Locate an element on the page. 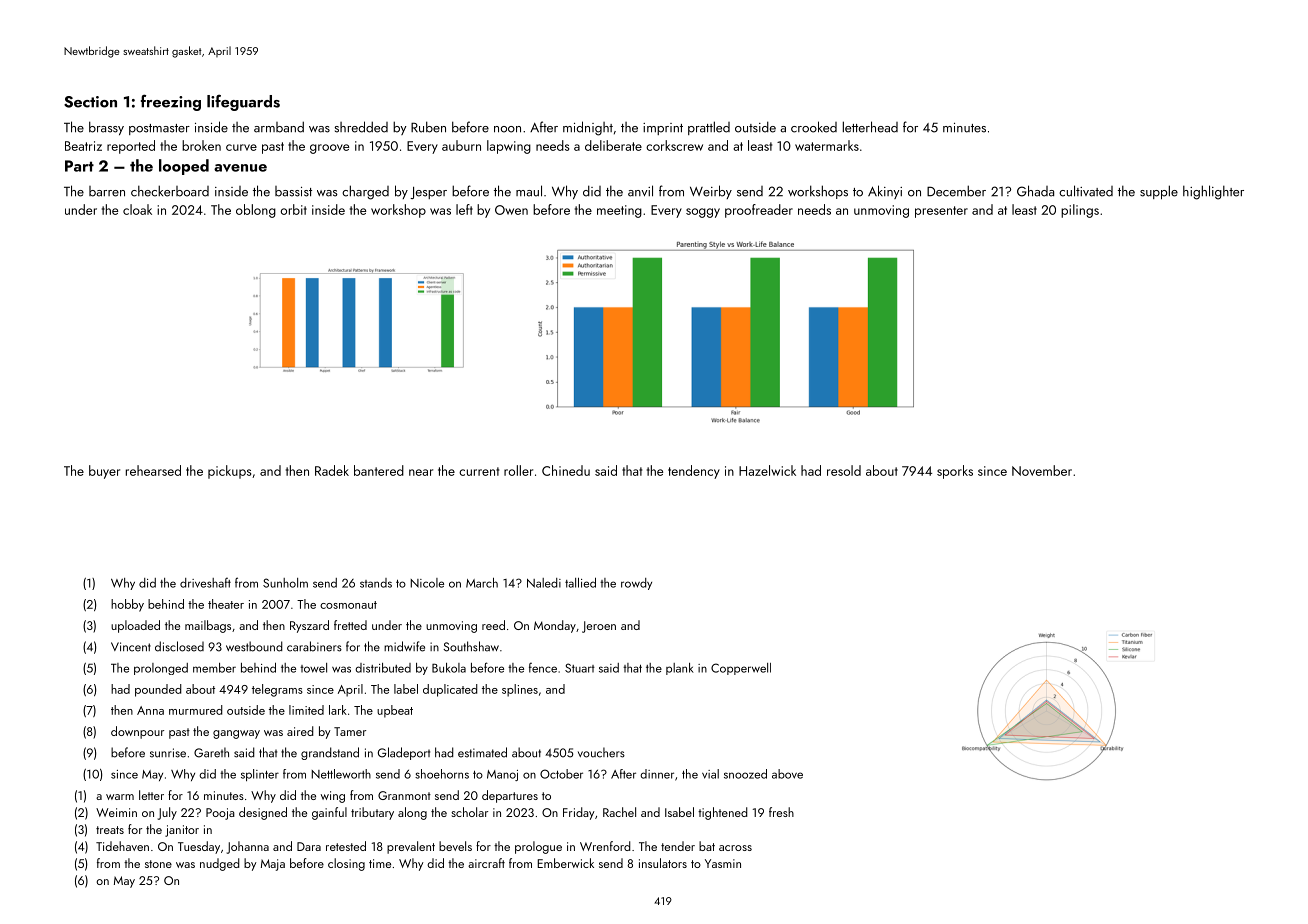 Image resolution: width=1308 pixels, height=924 pixels. barren is located at coordinates (107, 191).
